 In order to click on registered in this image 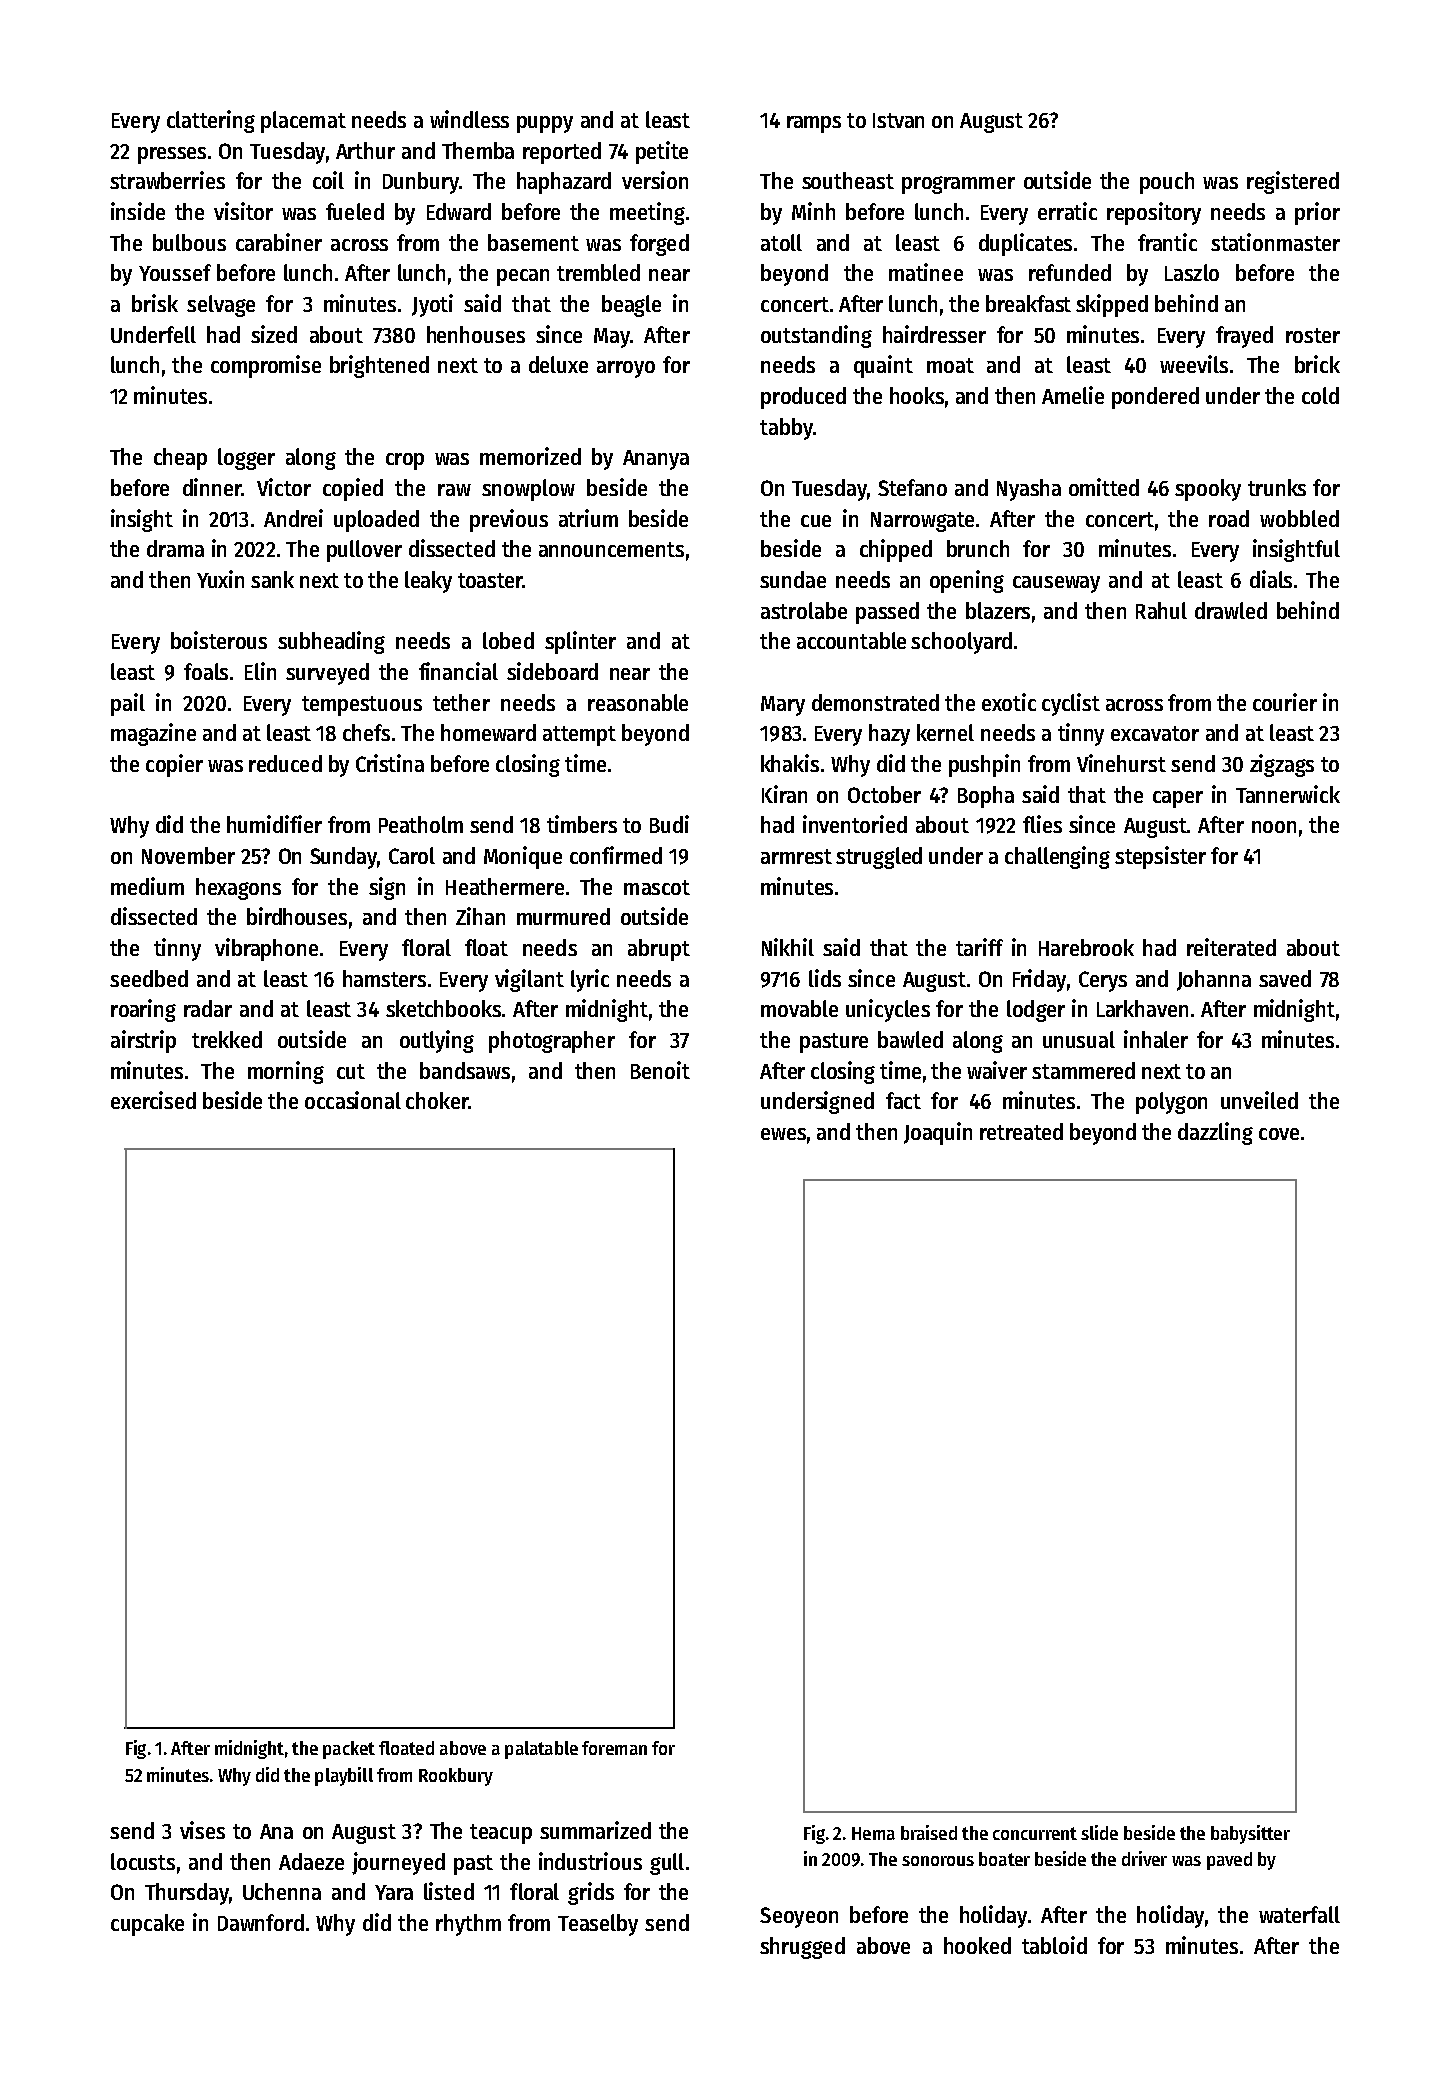, I will do `click(1293, 182)`.
